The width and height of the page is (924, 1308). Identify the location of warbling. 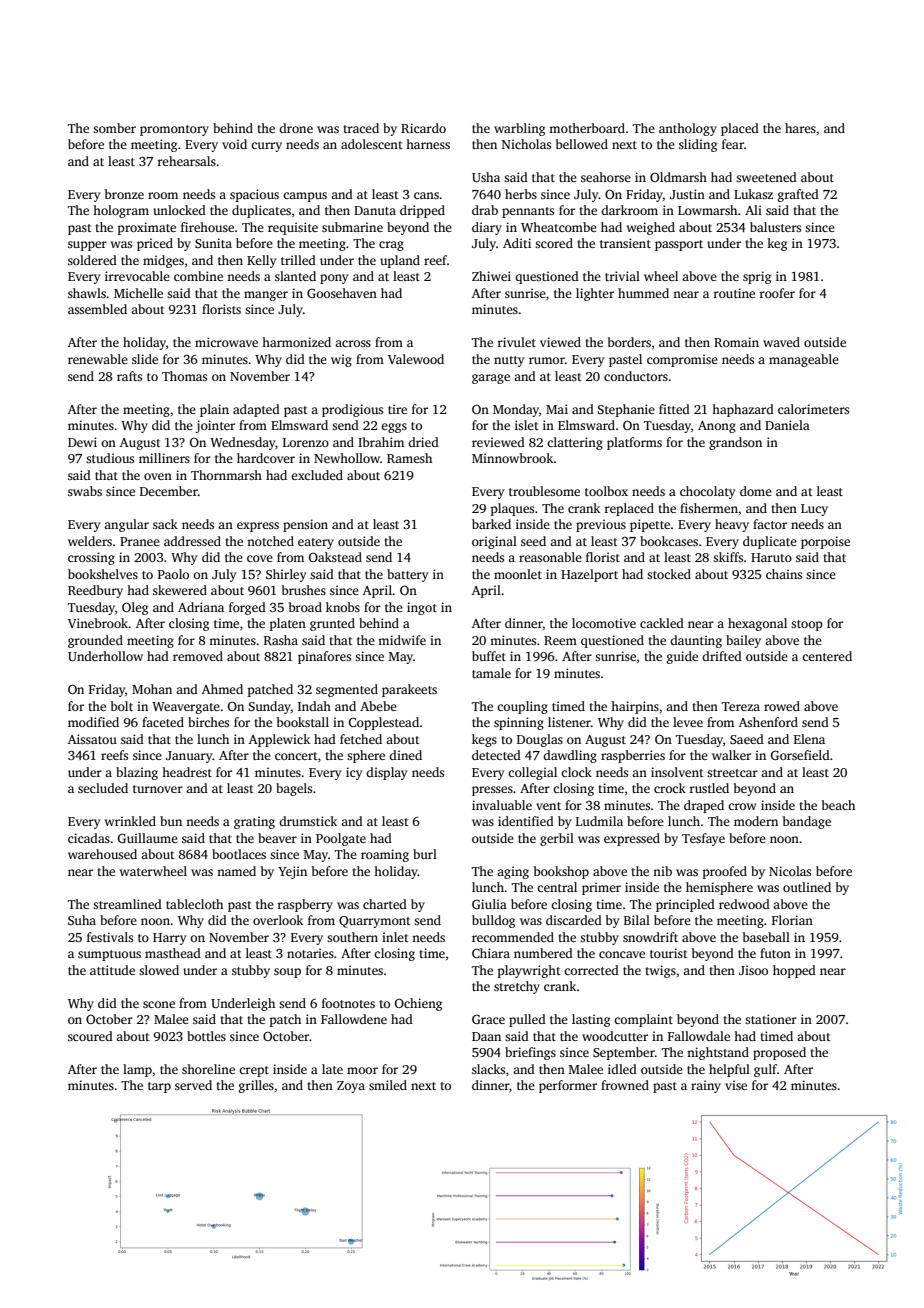
(519, 129).
